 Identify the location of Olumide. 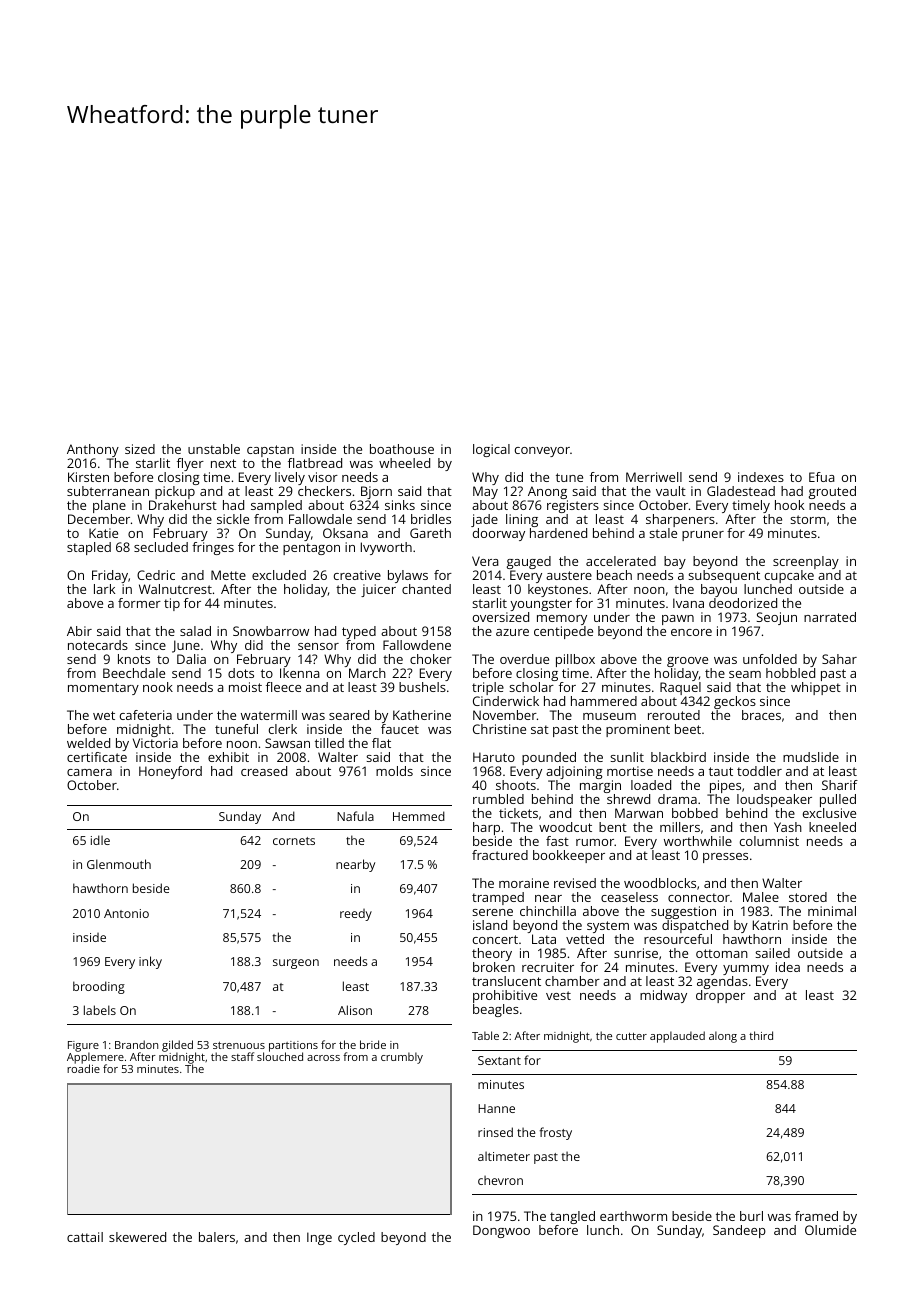
(830, 1230).
